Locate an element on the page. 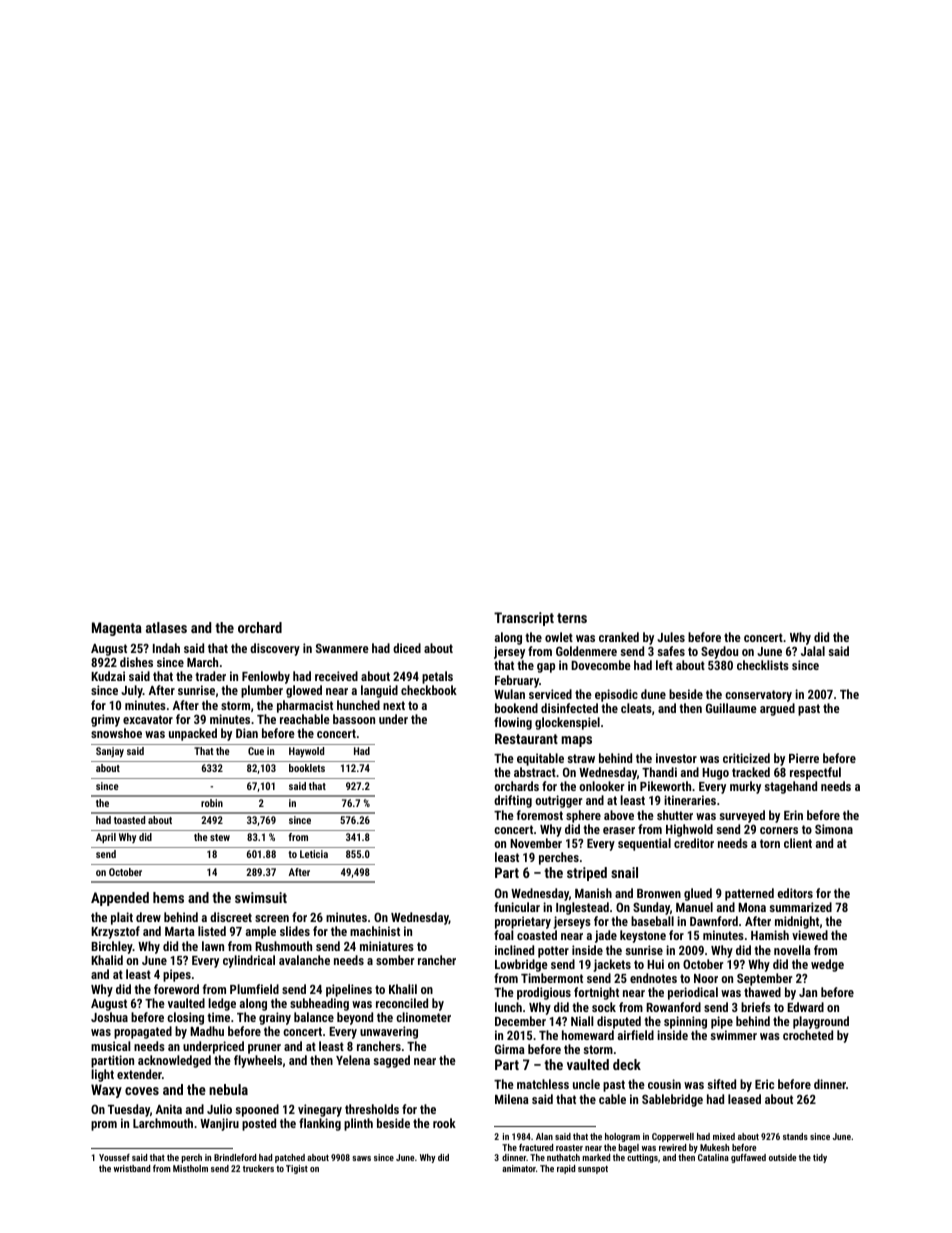  itineraries is located at coordinates (690, 800).
